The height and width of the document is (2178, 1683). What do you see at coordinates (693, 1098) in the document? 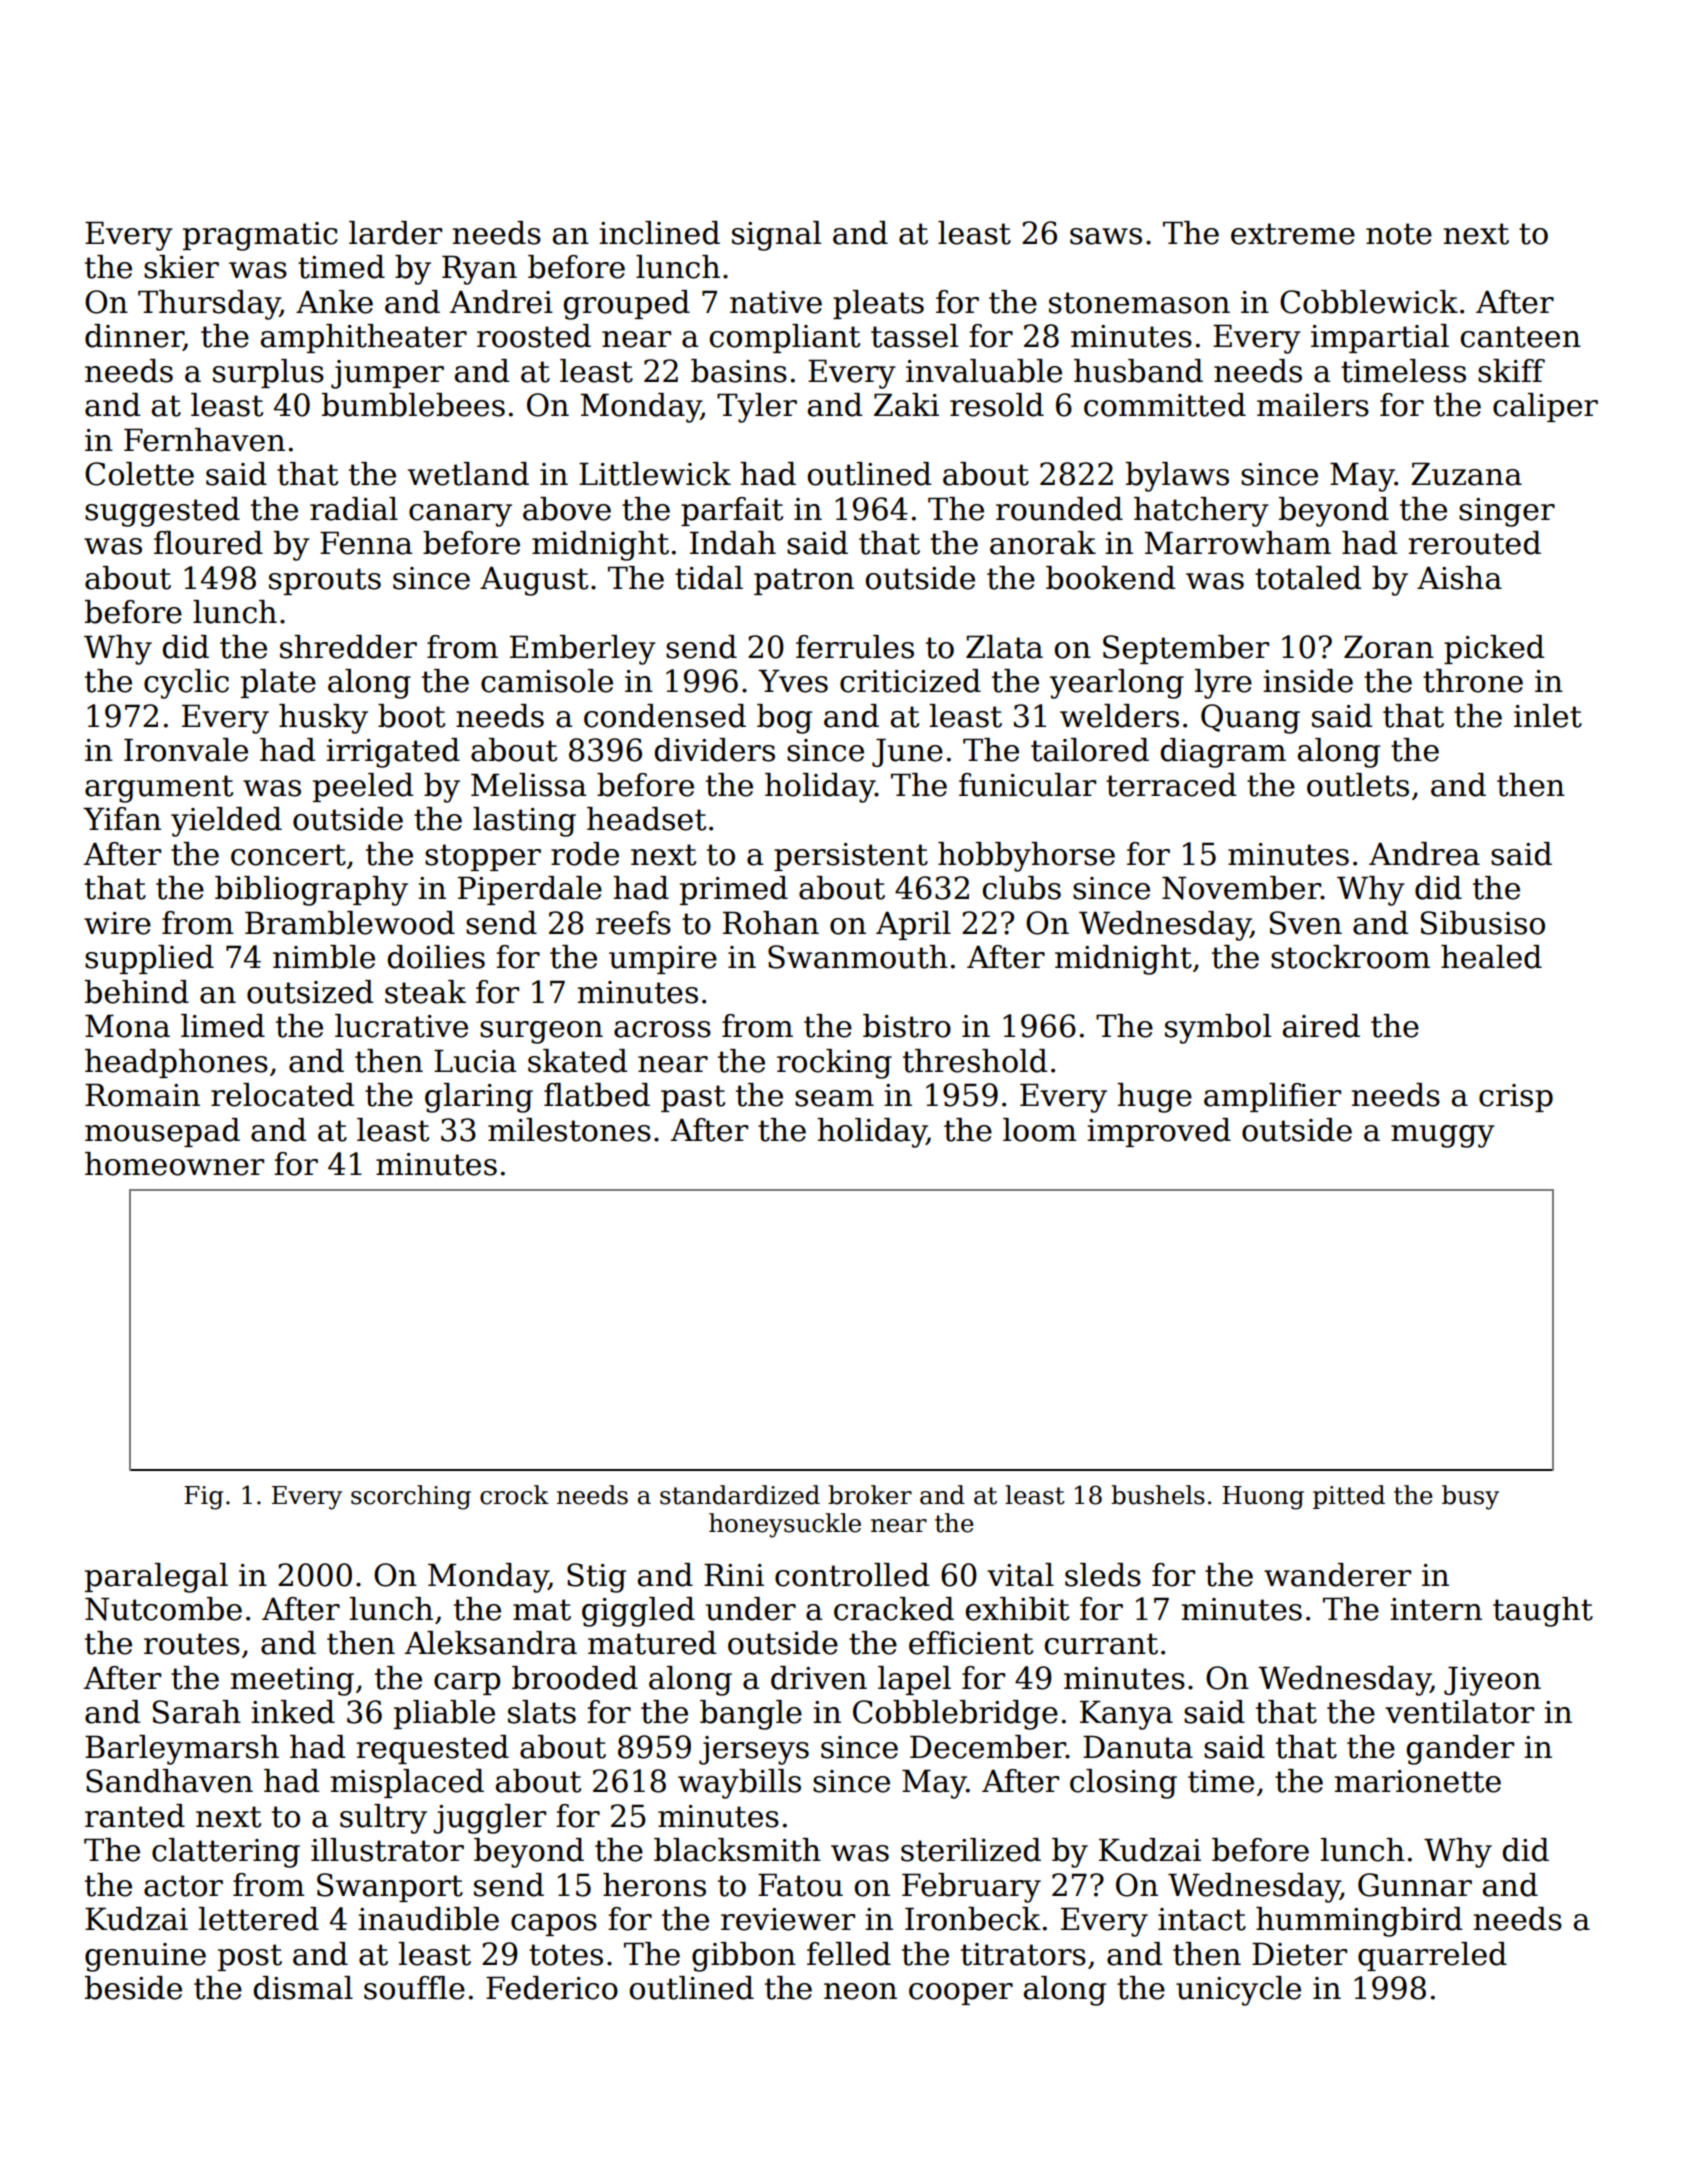
I see `past` at bounding box center [693, 1098].
